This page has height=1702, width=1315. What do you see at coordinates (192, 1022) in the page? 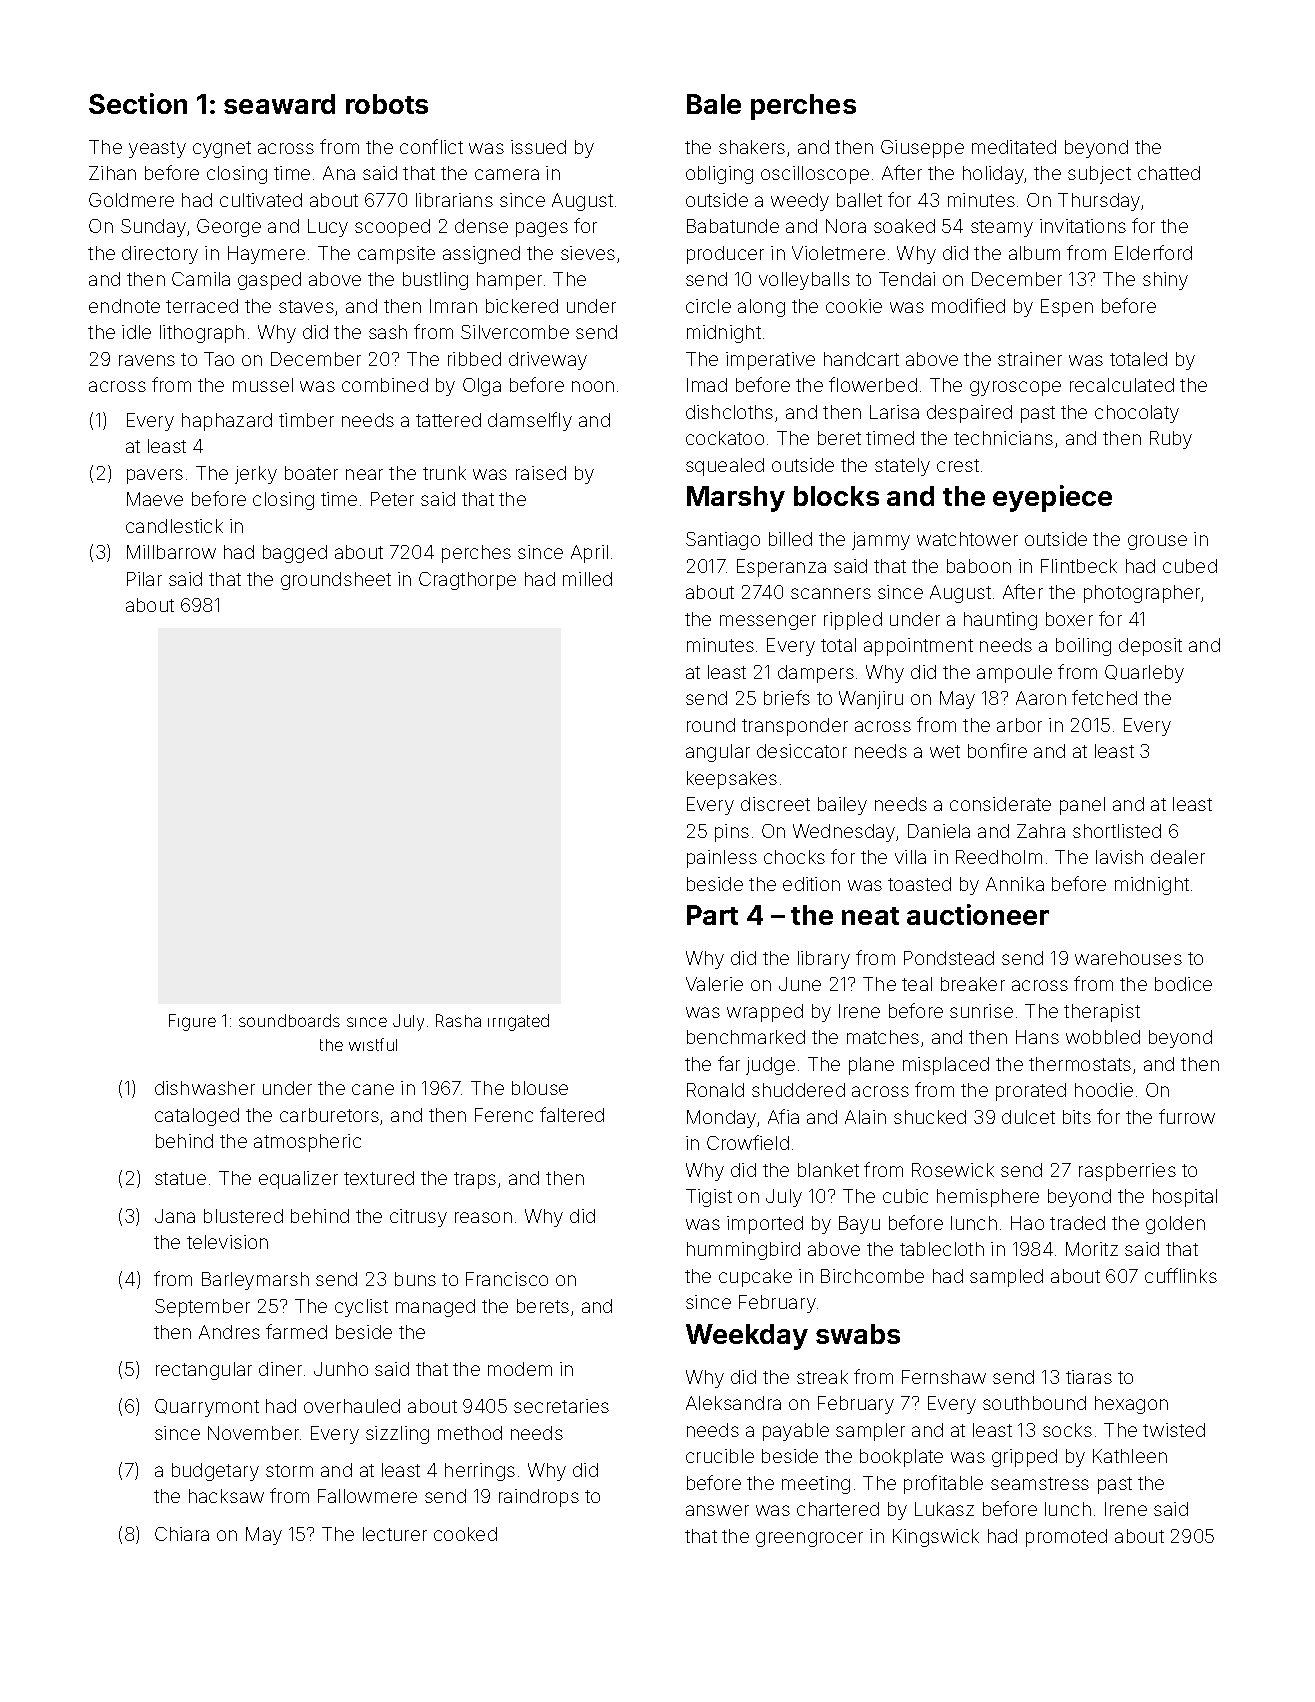
I see `Figure` at bounding box center [192, 1022].
